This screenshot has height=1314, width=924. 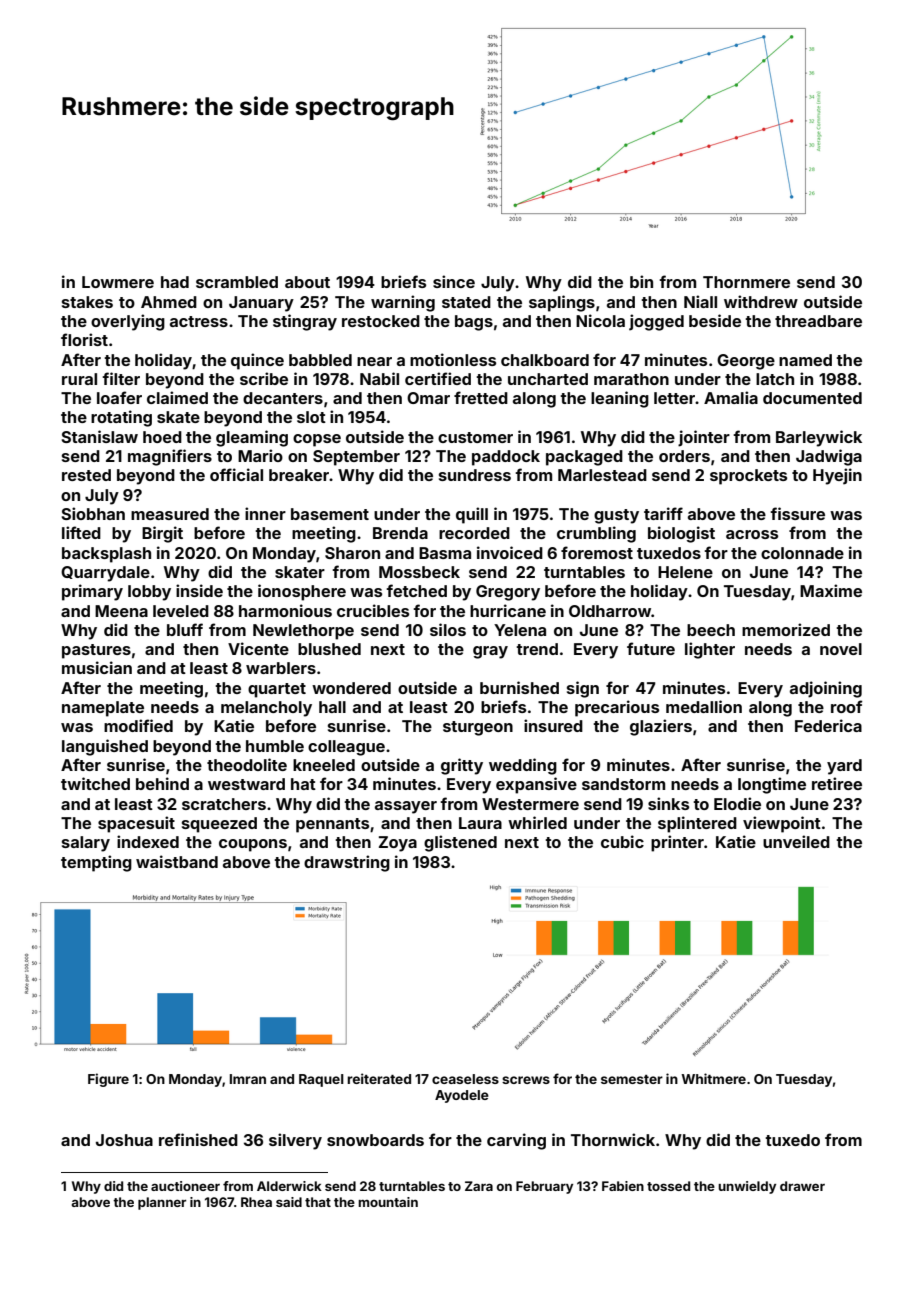 What do you see at coordinates (124, 1140) in the screenshot?
I see `Joshua` at bounding box center [124, 1140].
